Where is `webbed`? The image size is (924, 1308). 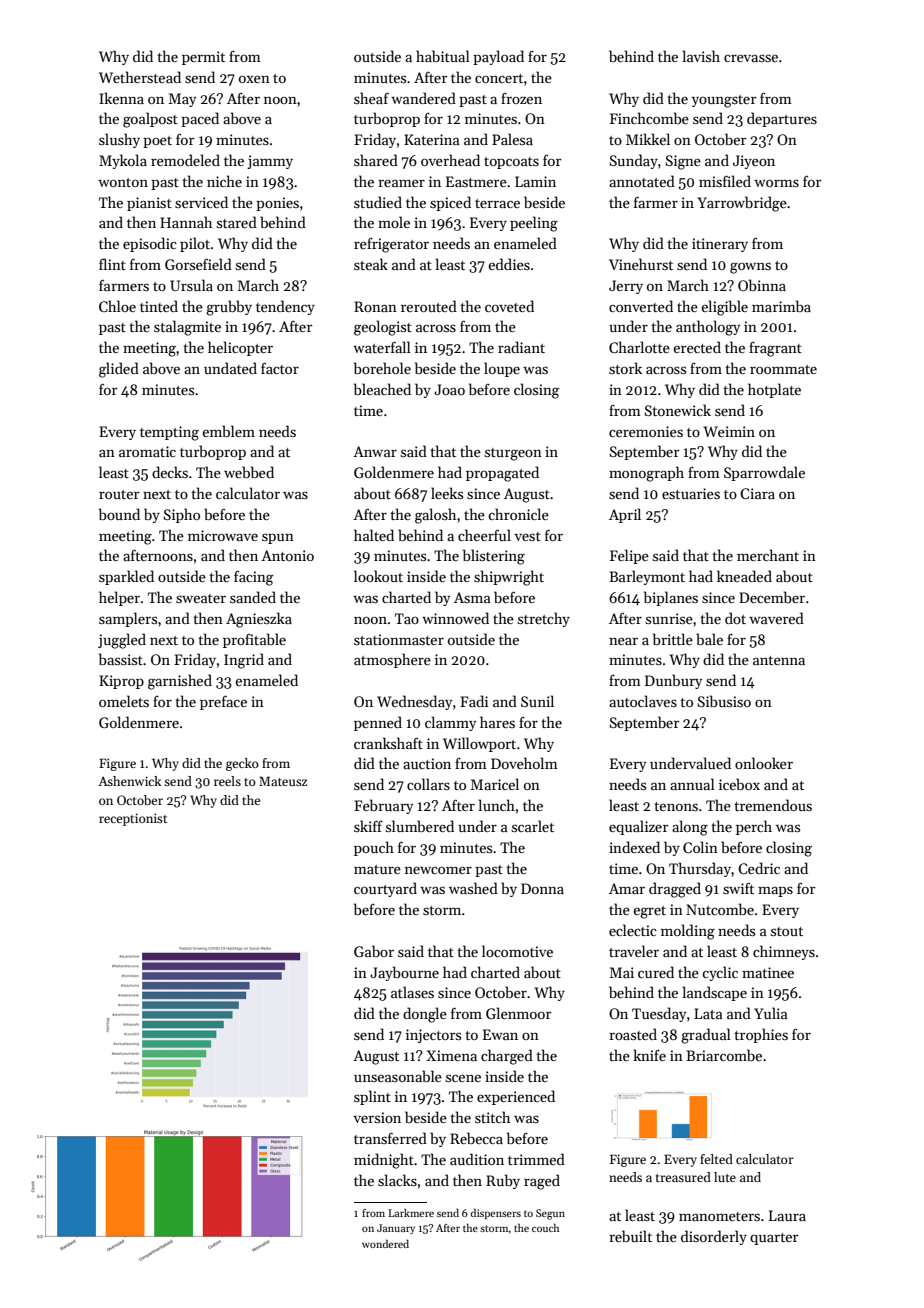 webbed is located at coordinates (249, 472).
